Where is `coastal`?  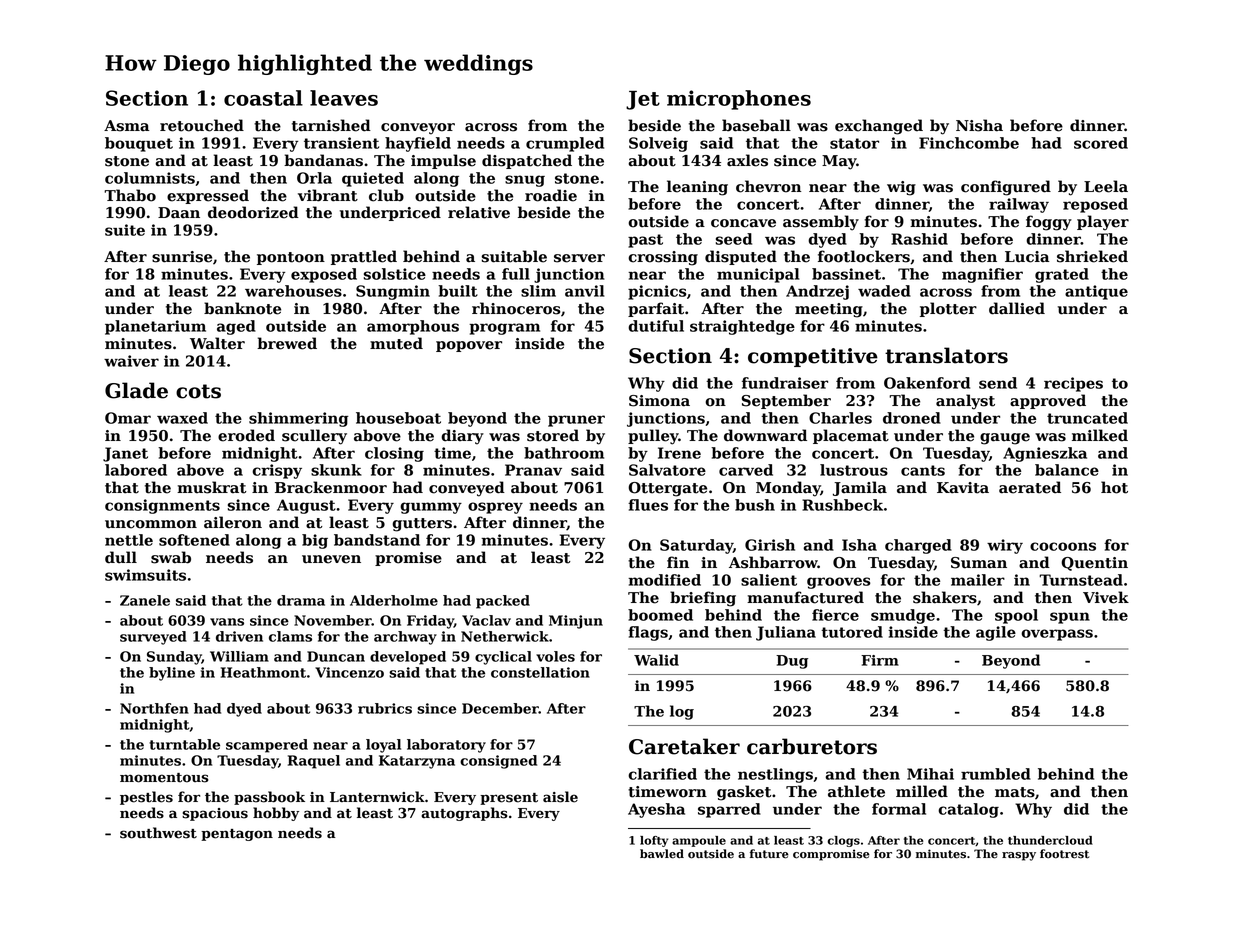
coastal is located at coordinates (263, 98).
